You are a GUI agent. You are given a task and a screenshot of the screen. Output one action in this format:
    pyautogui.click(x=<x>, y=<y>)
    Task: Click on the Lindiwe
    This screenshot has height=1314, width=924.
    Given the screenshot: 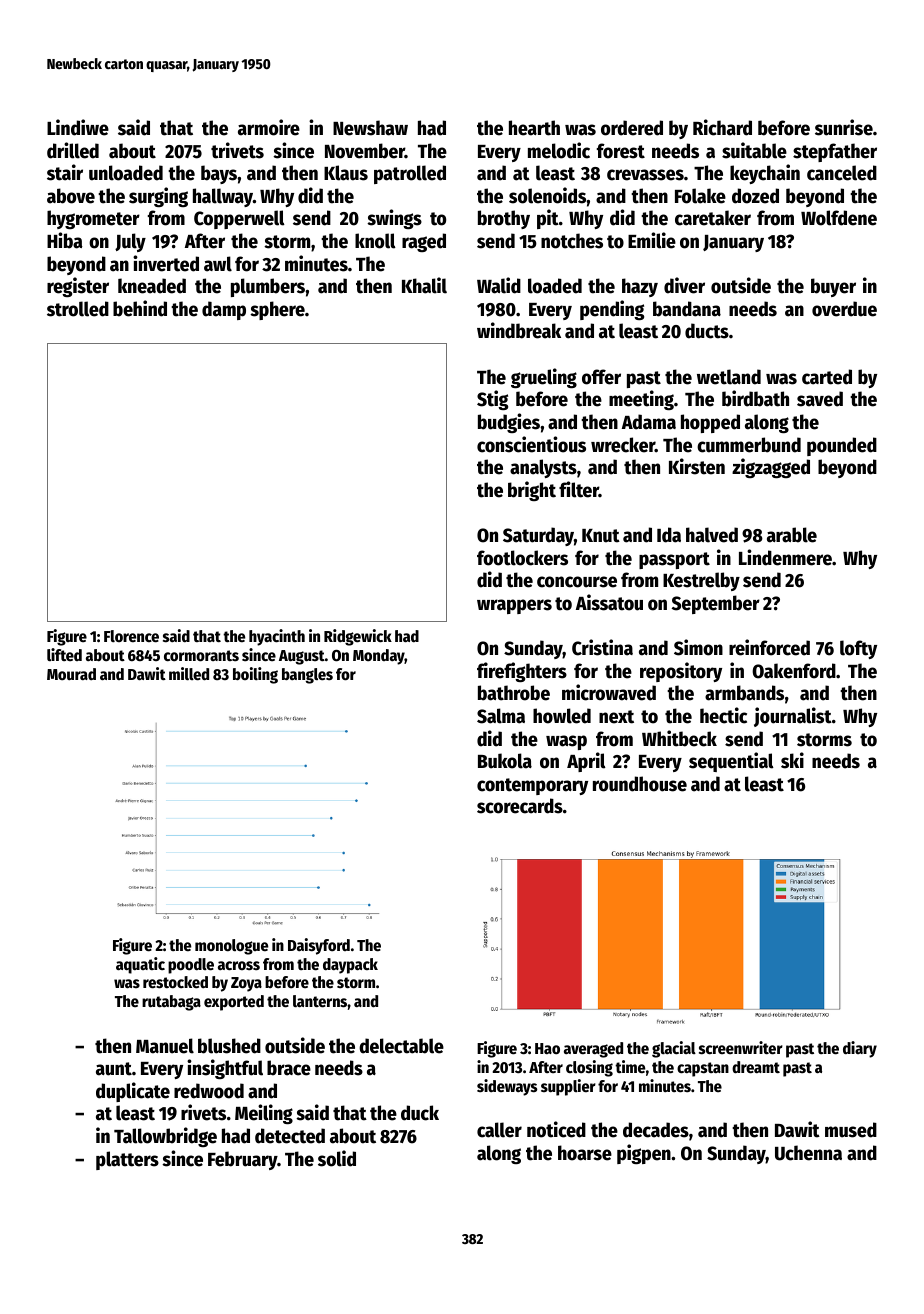 What is the action you would take?
    pyautogui.click(x=78, y=127)
